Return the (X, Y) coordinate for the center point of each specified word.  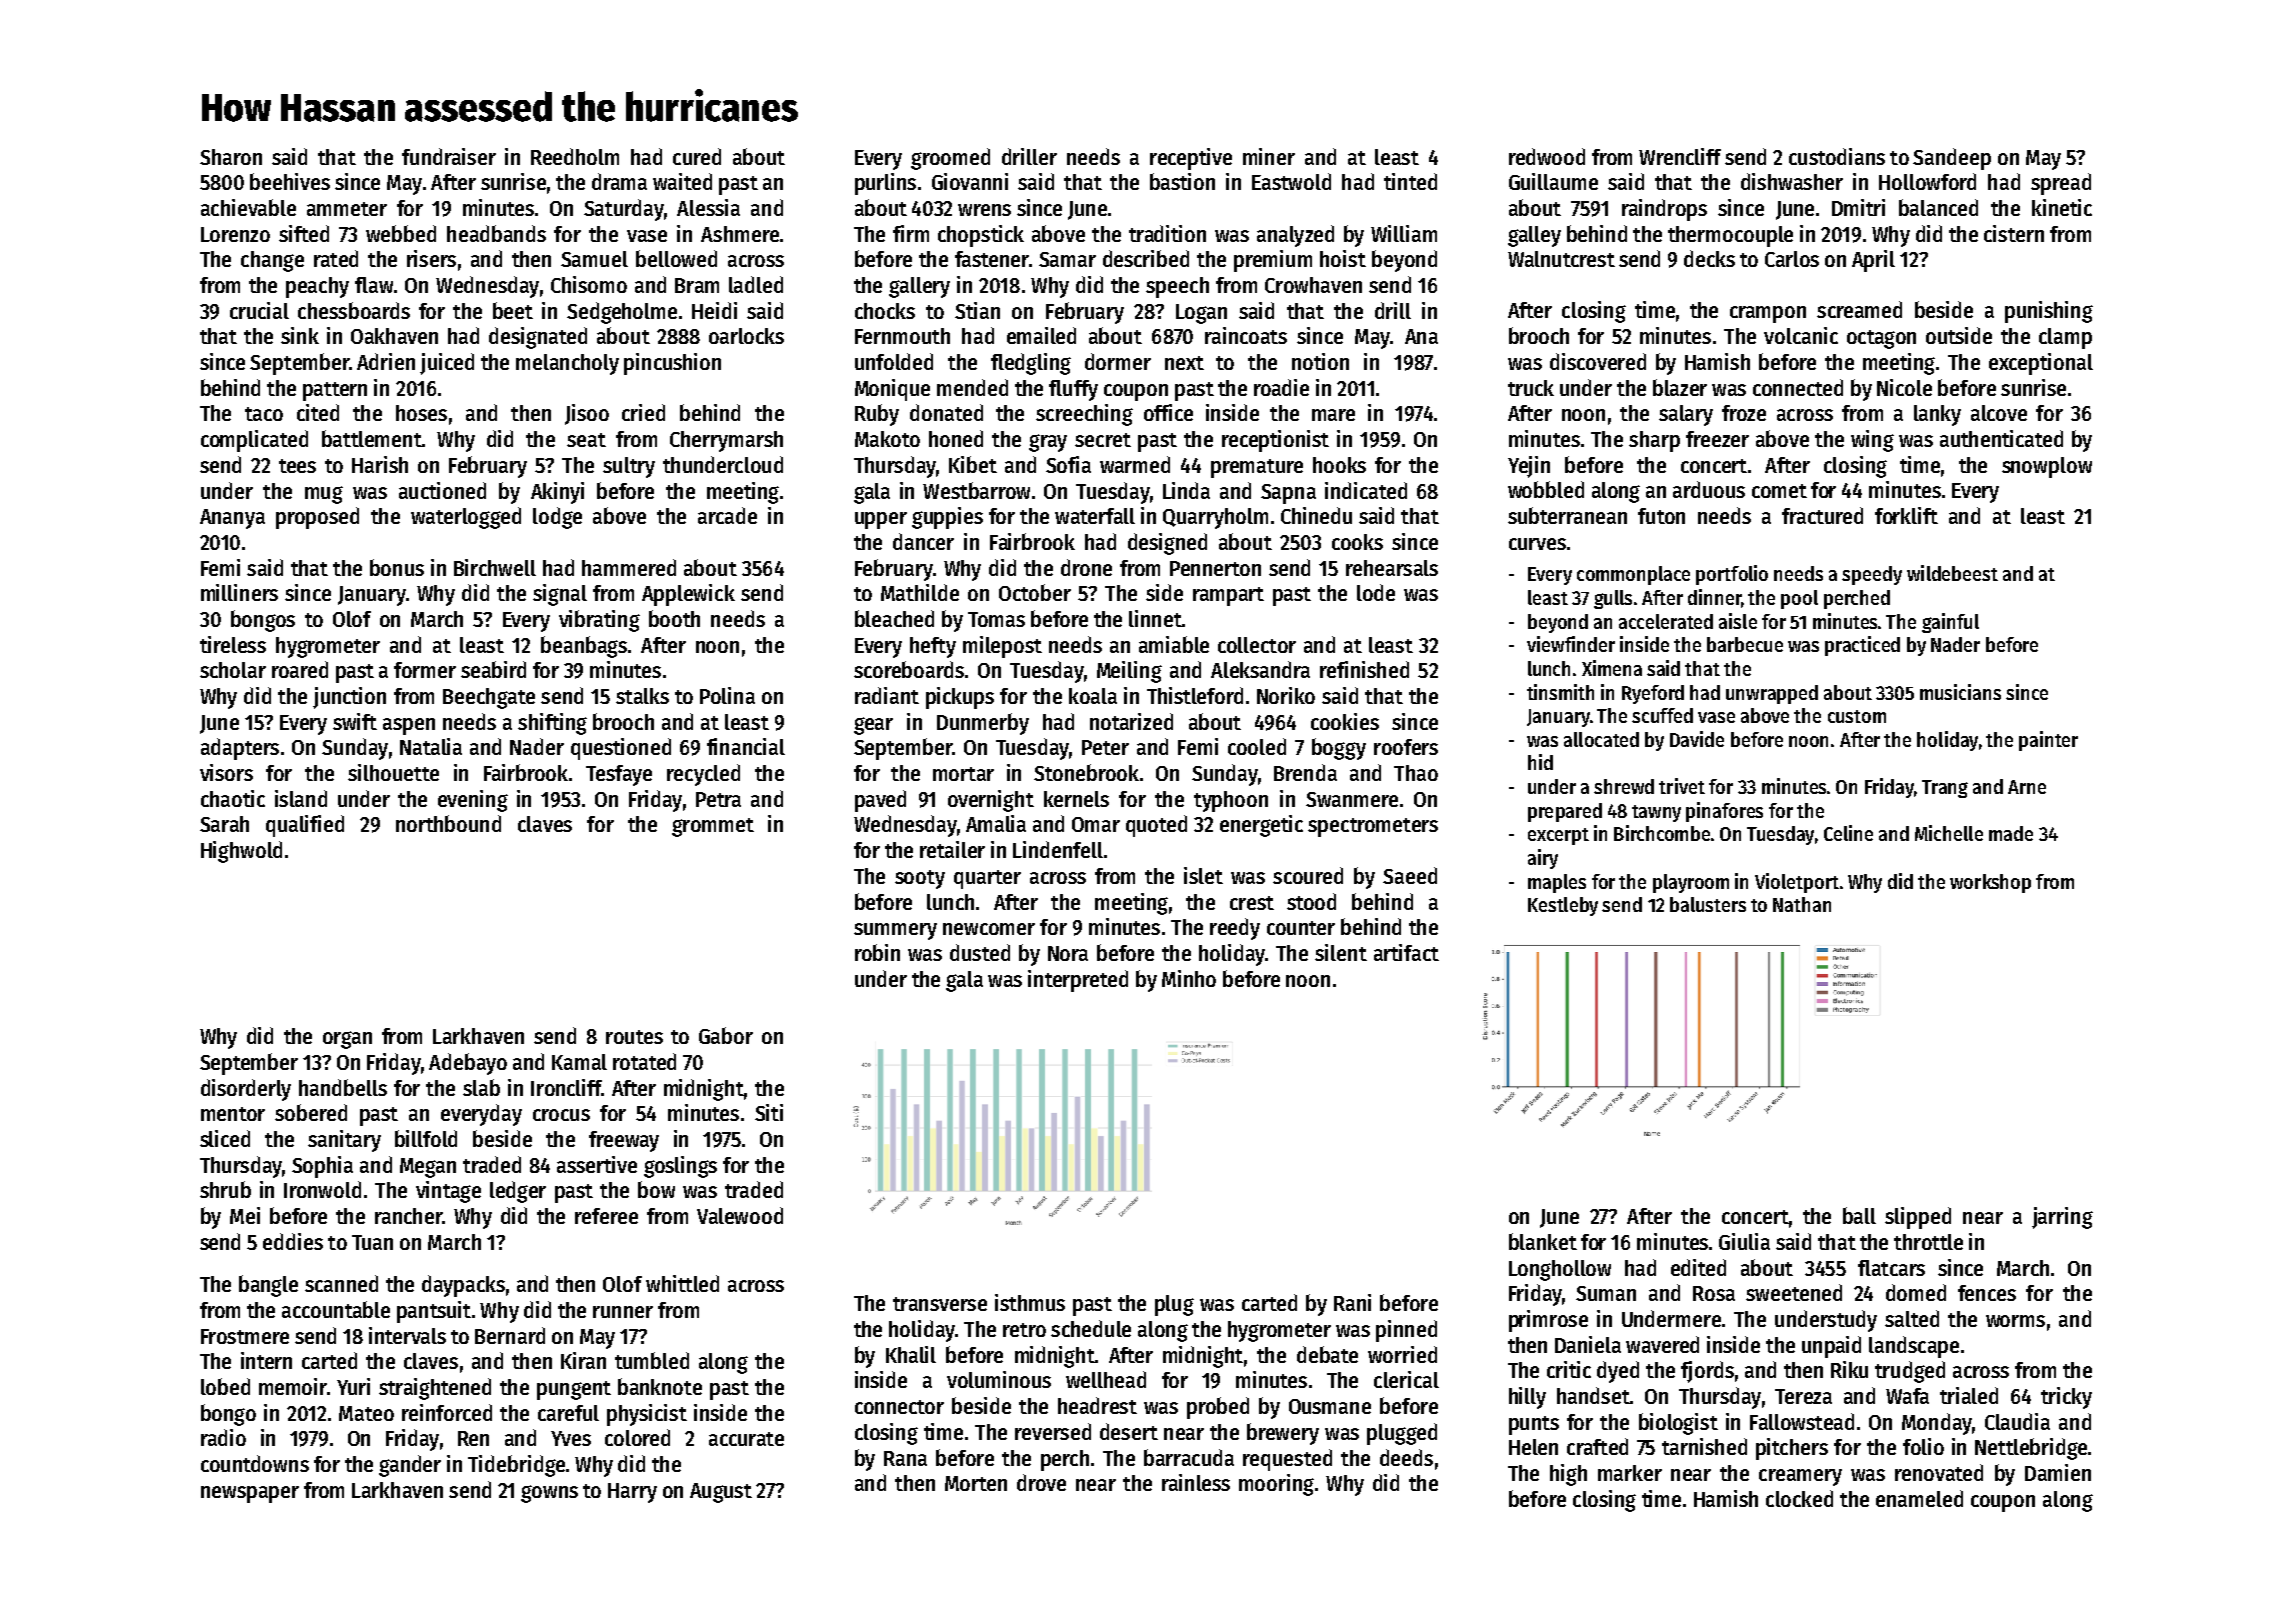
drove (1041, 1482)
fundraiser (449, 156)
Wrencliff (1680, 156)
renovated (1939, 1472)
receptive (1191, 159)
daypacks (463, 1286)
